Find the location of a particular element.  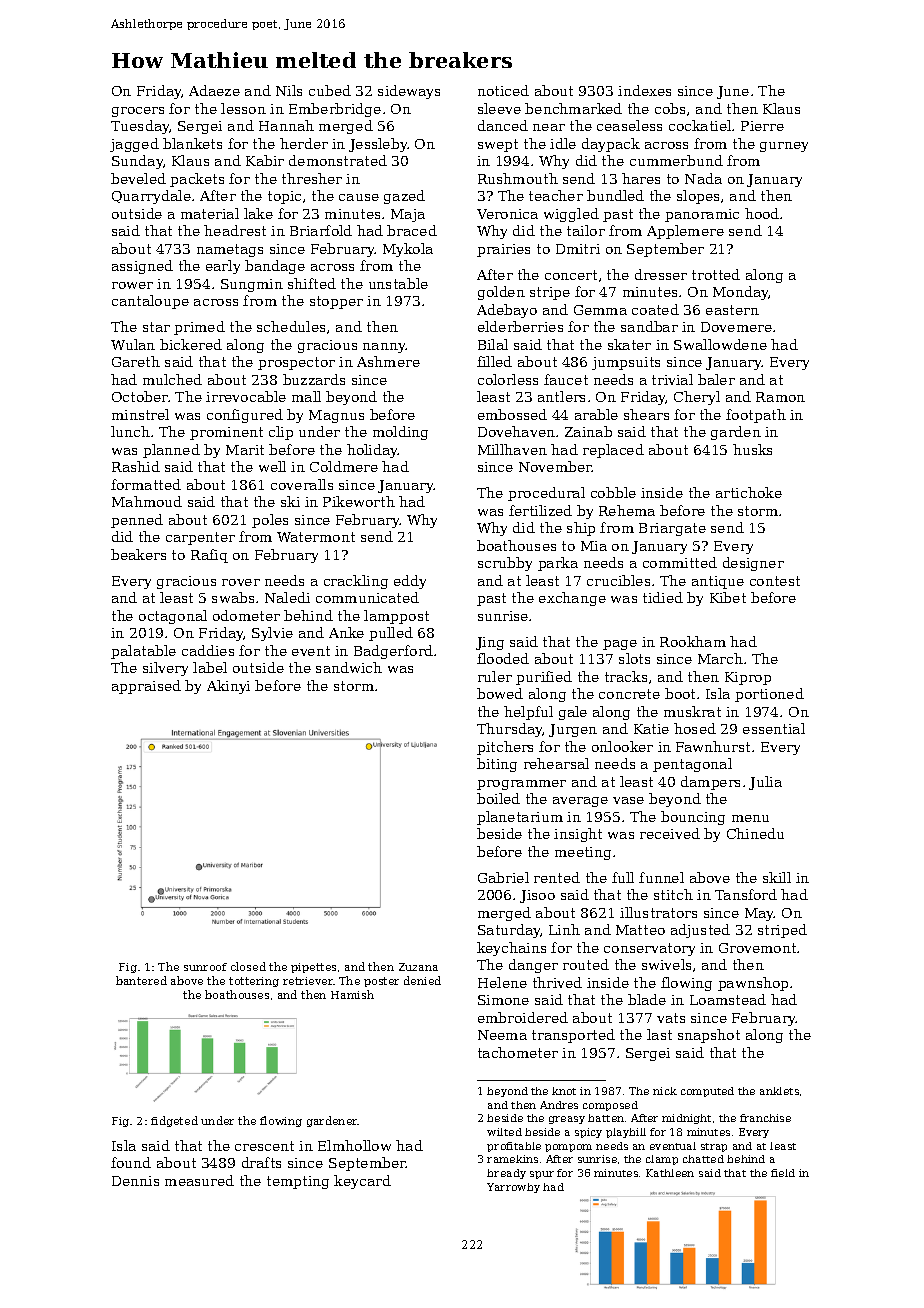

Gabriel is located at coordinates (503, 877).
